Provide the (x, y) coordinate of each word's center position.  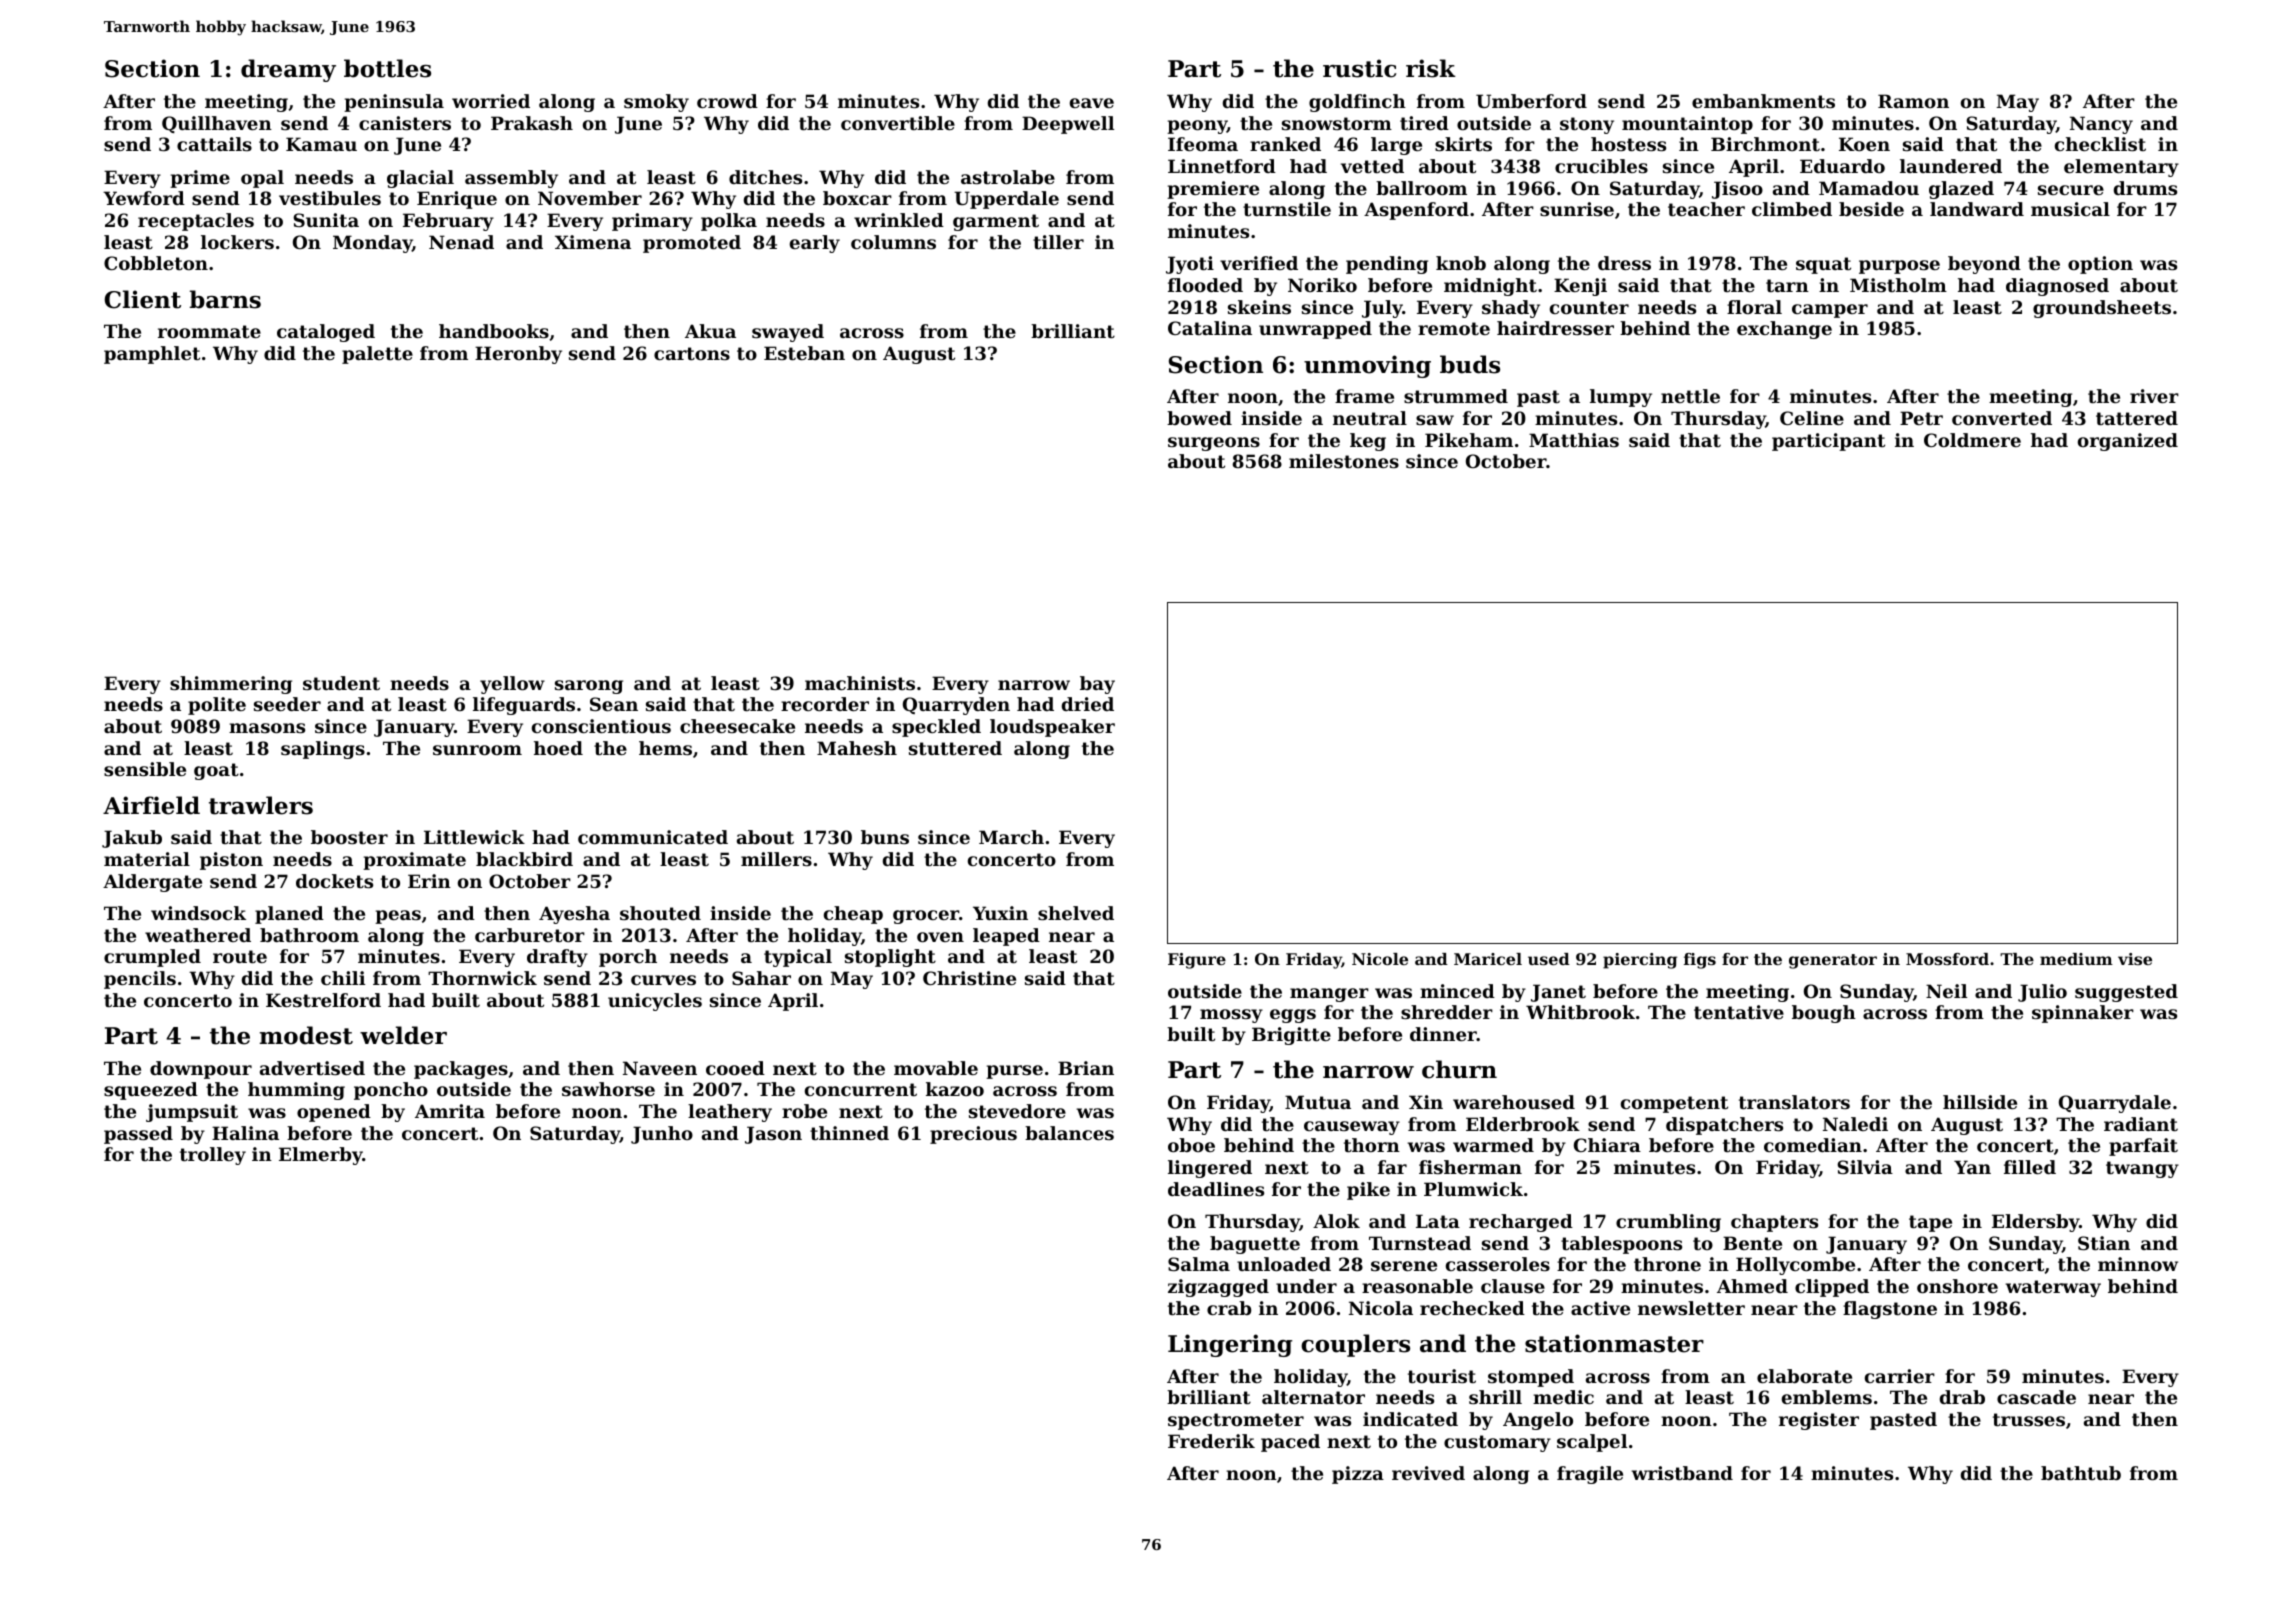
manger (1329, 995)
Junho (662, 1135)
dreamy (288, 70)
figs (1700, 961)
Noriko (1322, 285)
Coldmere (1972, 440)
